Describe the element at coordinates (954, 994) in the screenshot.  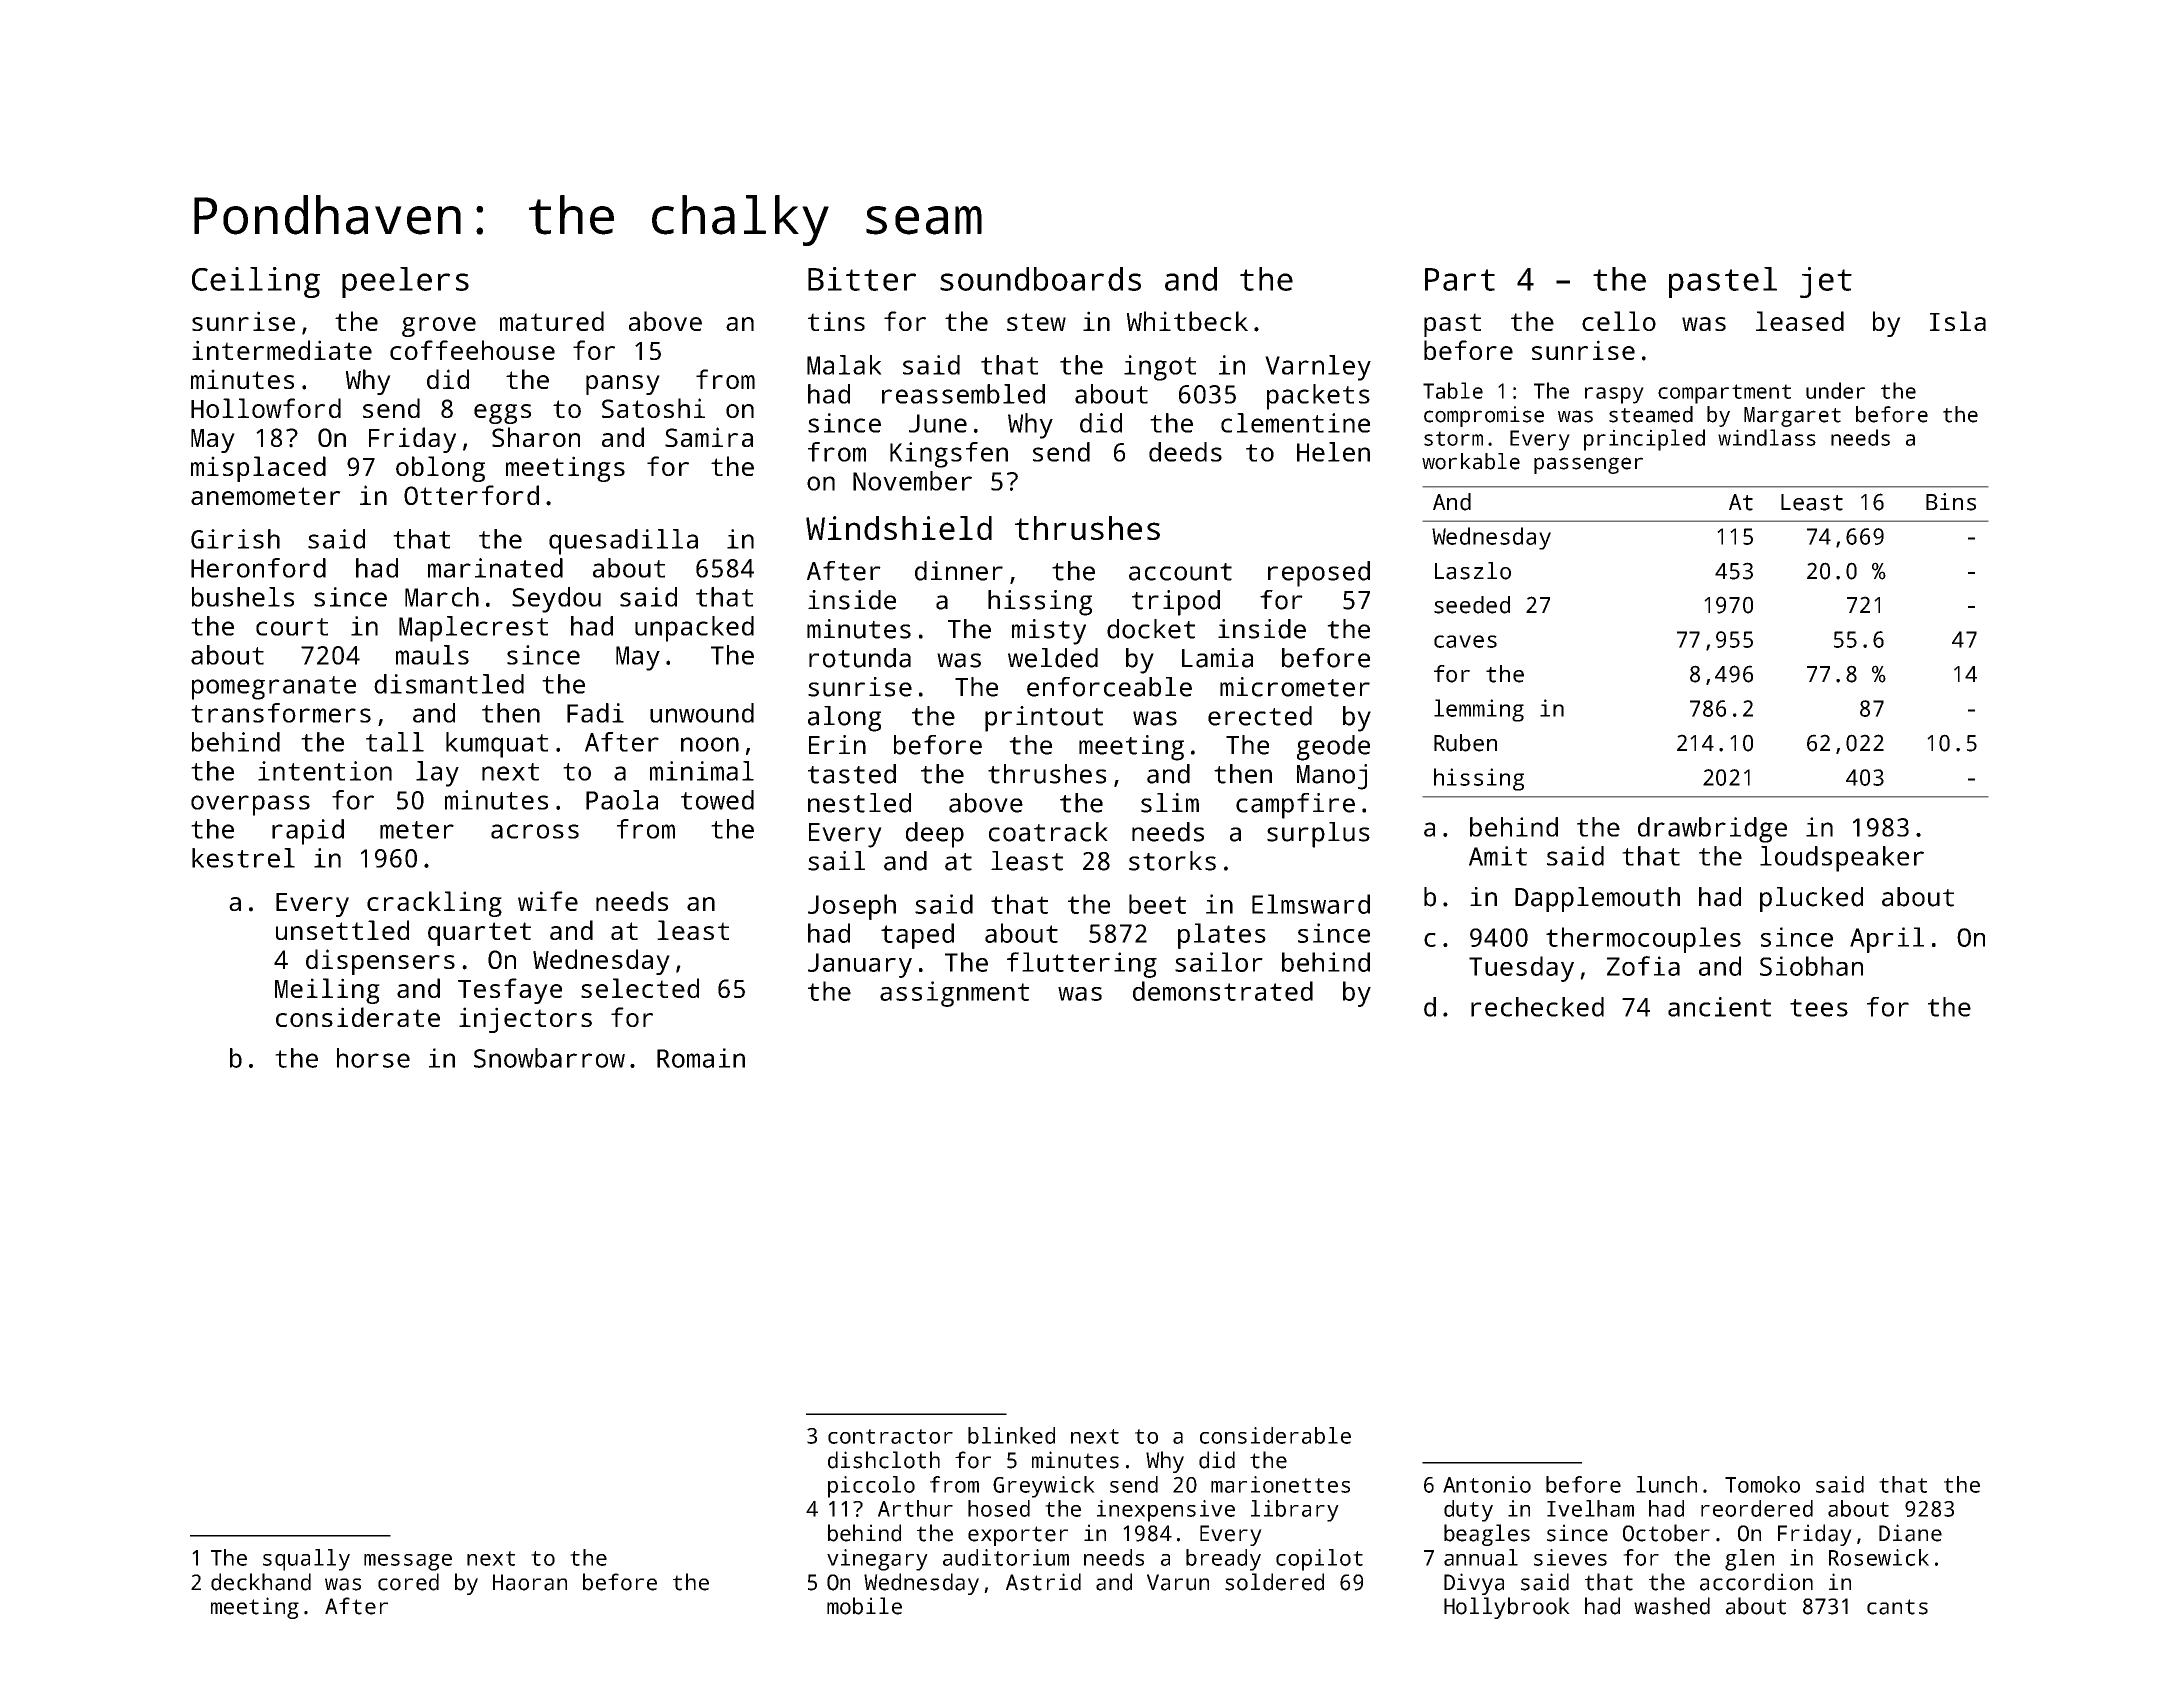
I see `assignment` at that location.
